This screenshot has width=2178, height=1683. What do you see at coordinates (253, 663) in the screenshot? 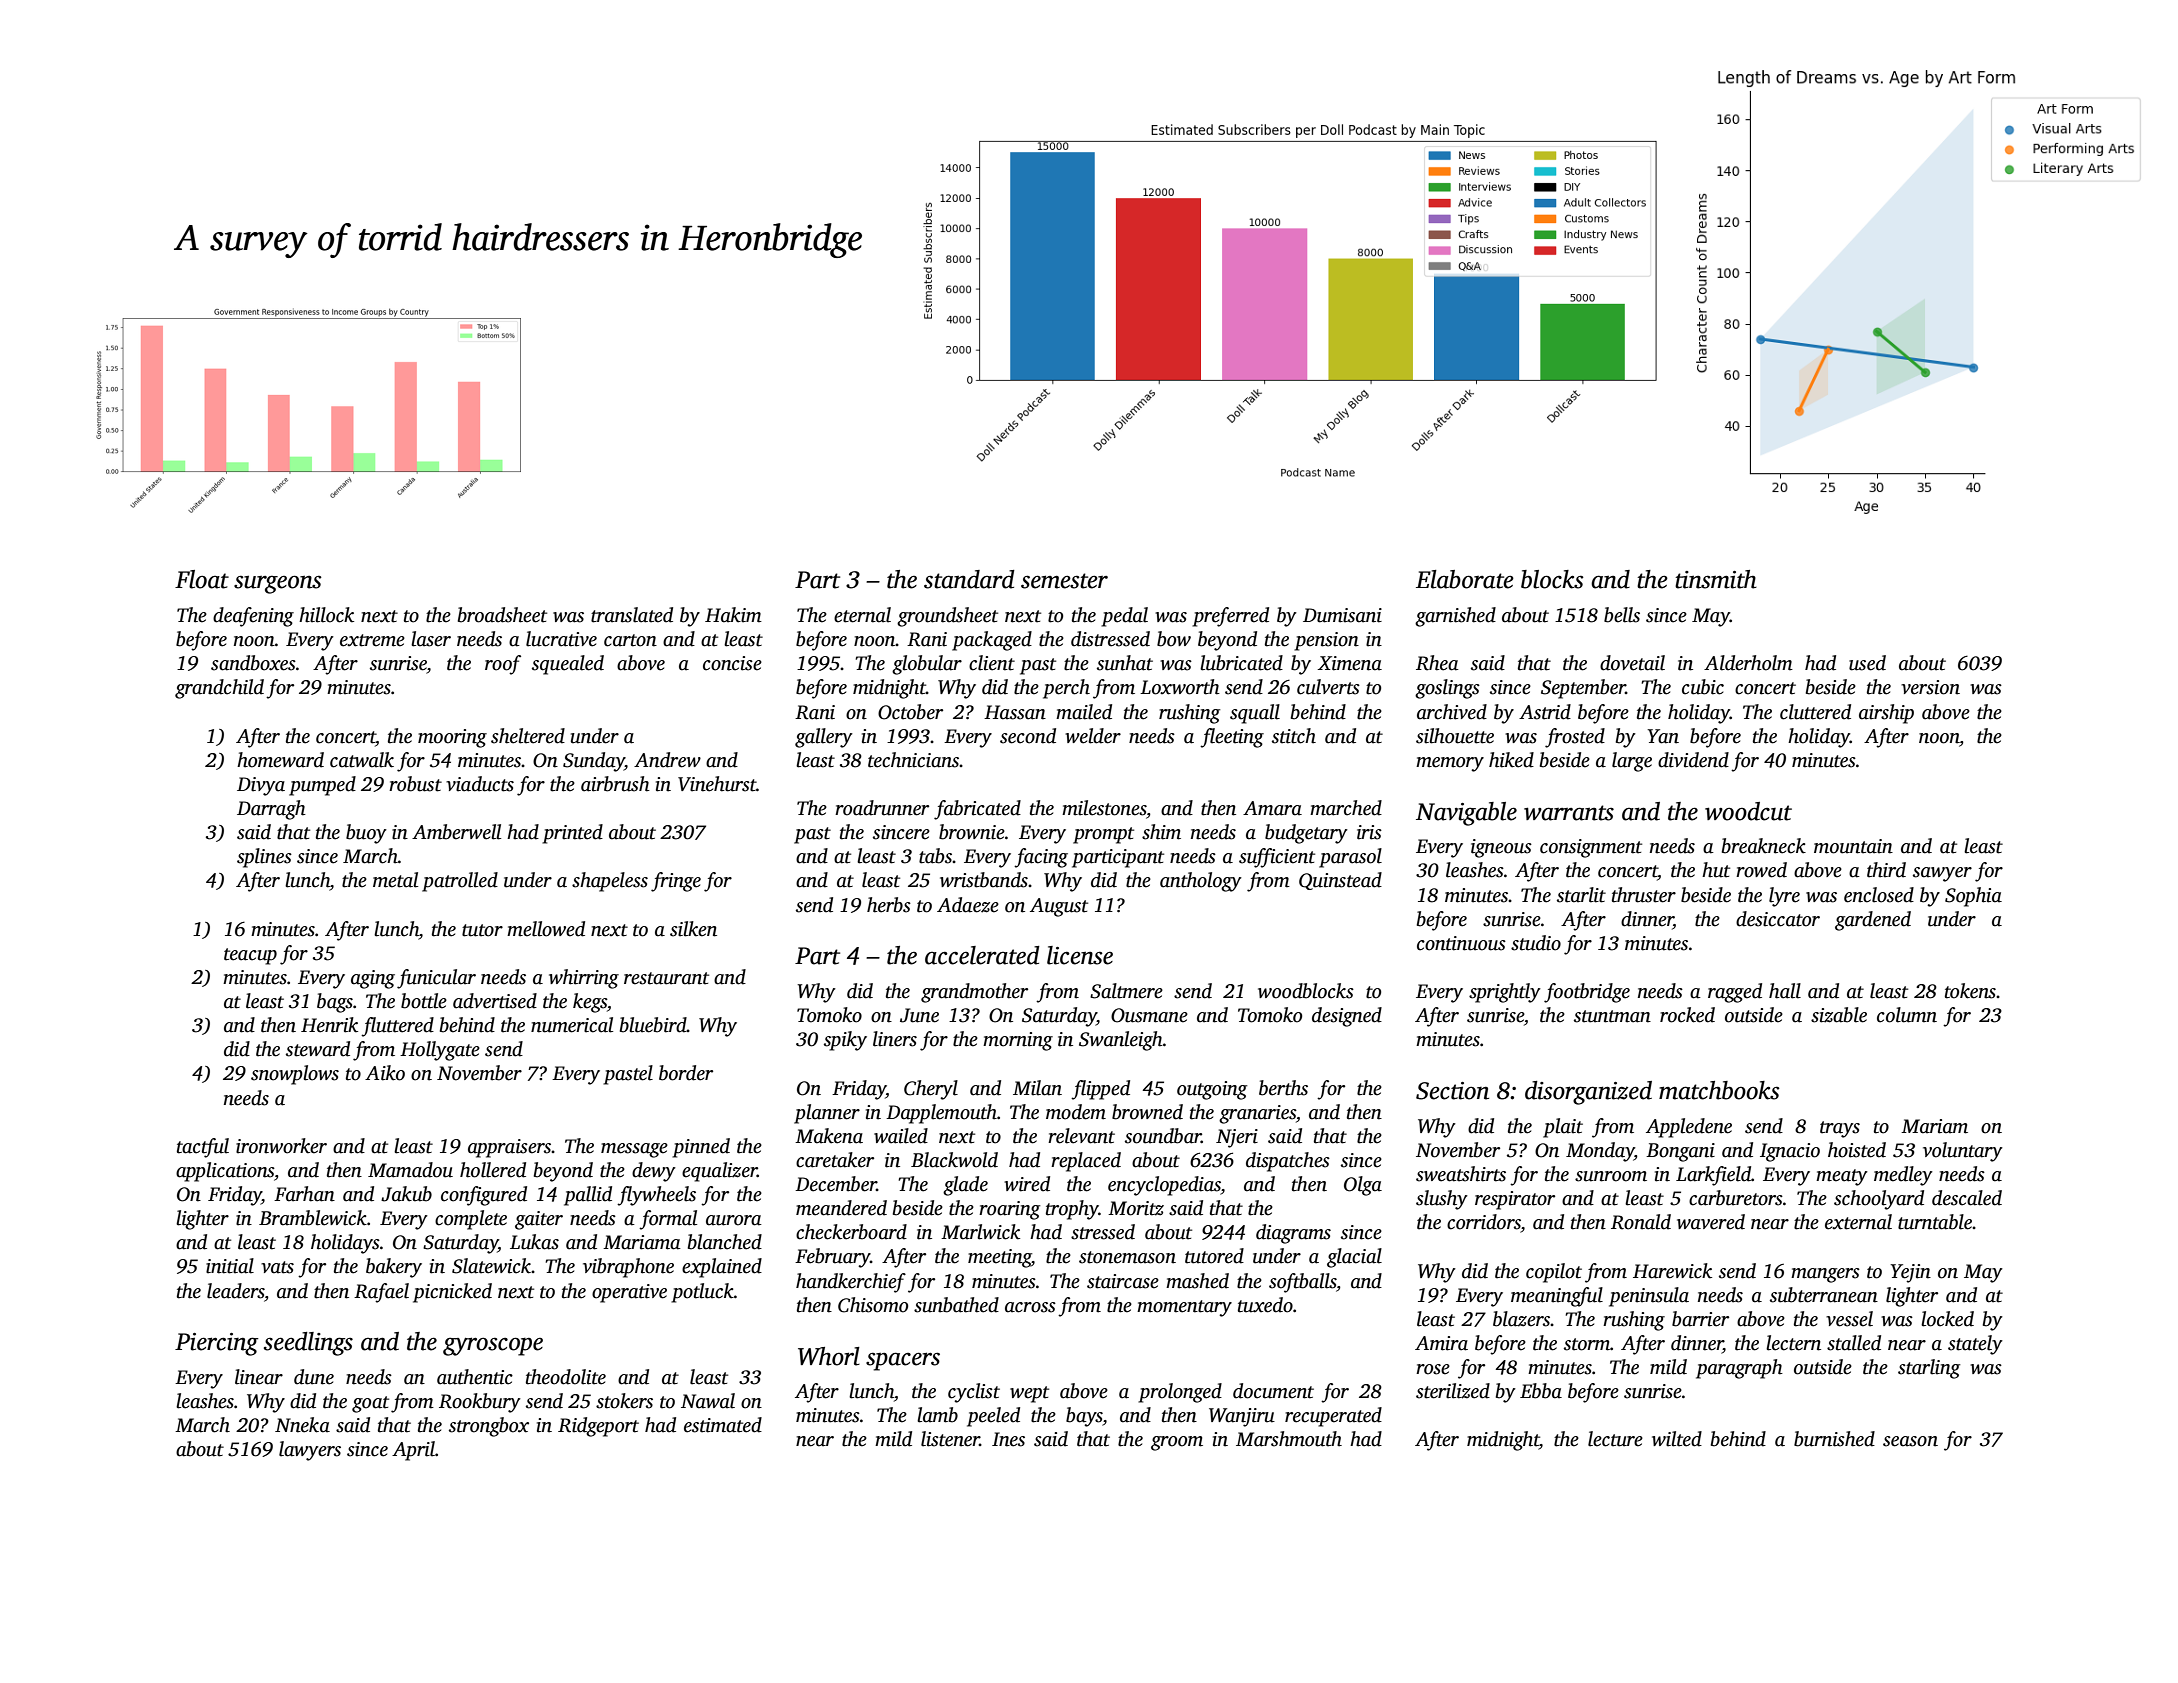
I see `sandboxes` at bounding box center [253, 663].
